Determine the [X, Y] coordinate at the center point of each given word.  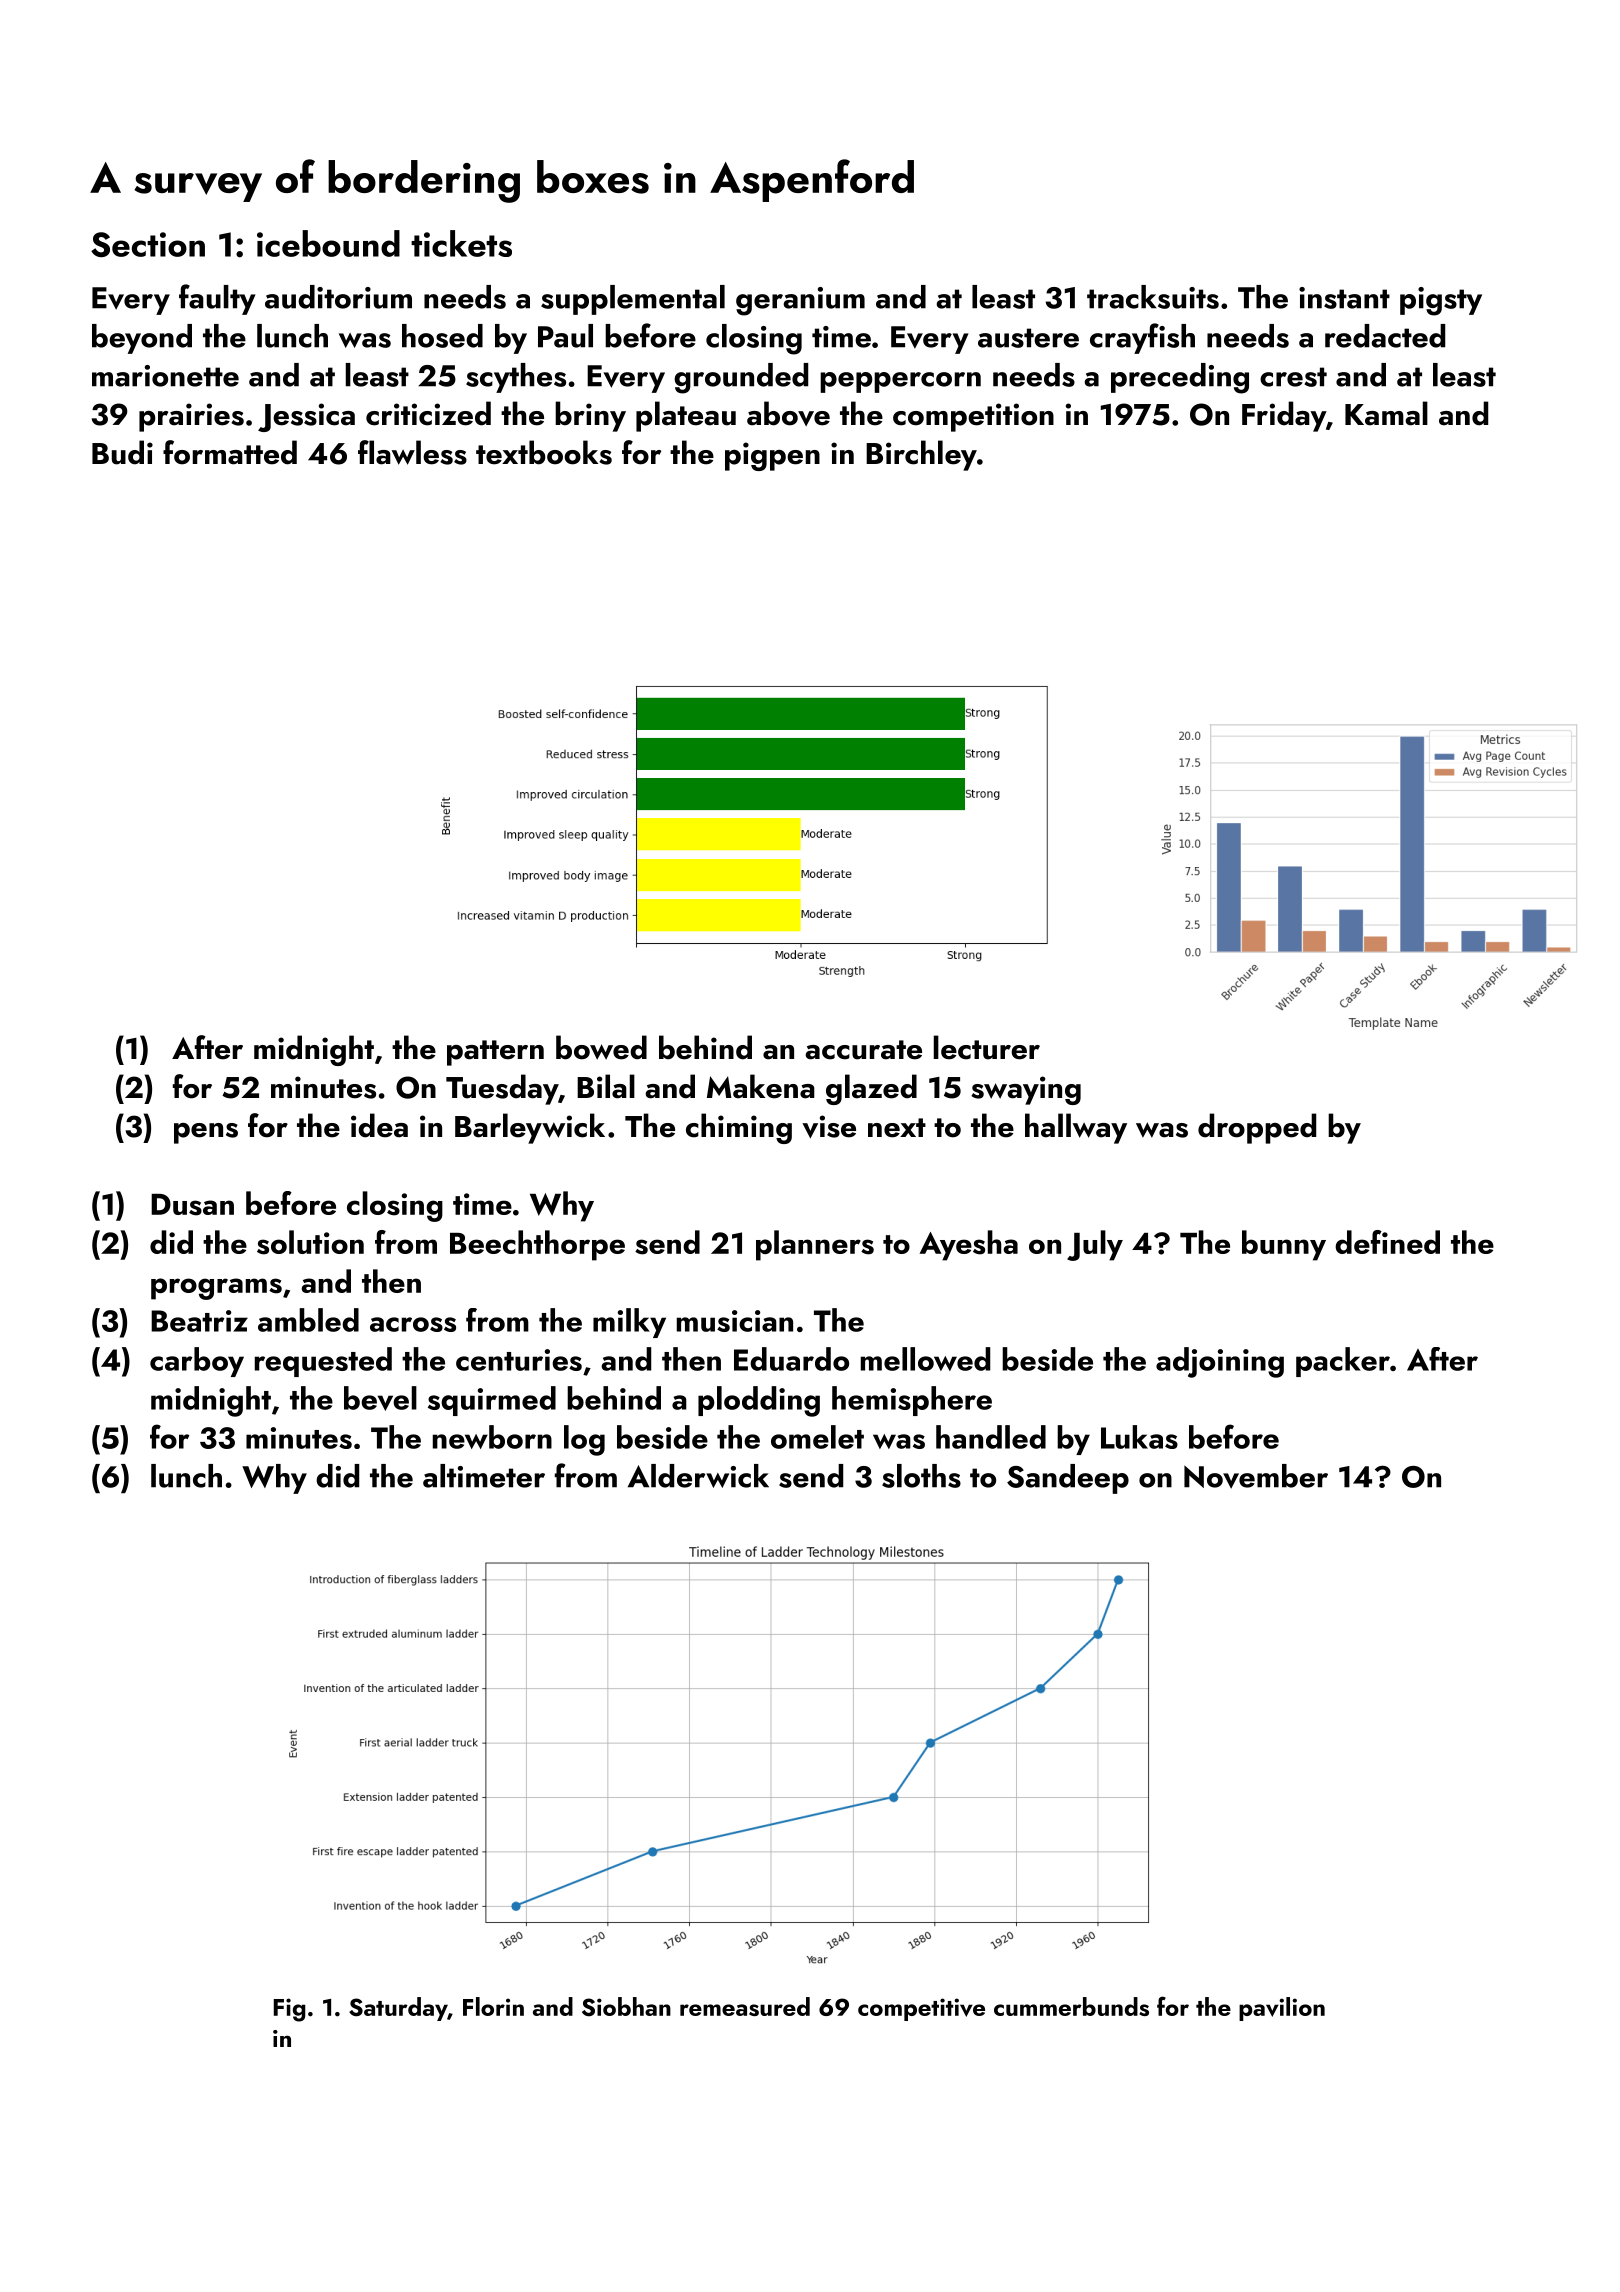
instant [1344, 298]
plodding [759, 1401]
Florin [493, 2006]
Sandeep [1068, 1479]
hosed [442, 336]
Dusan [192, 1204]
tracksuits [1153, 297]
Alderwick [698, 1476]
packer [1343, 1362]
